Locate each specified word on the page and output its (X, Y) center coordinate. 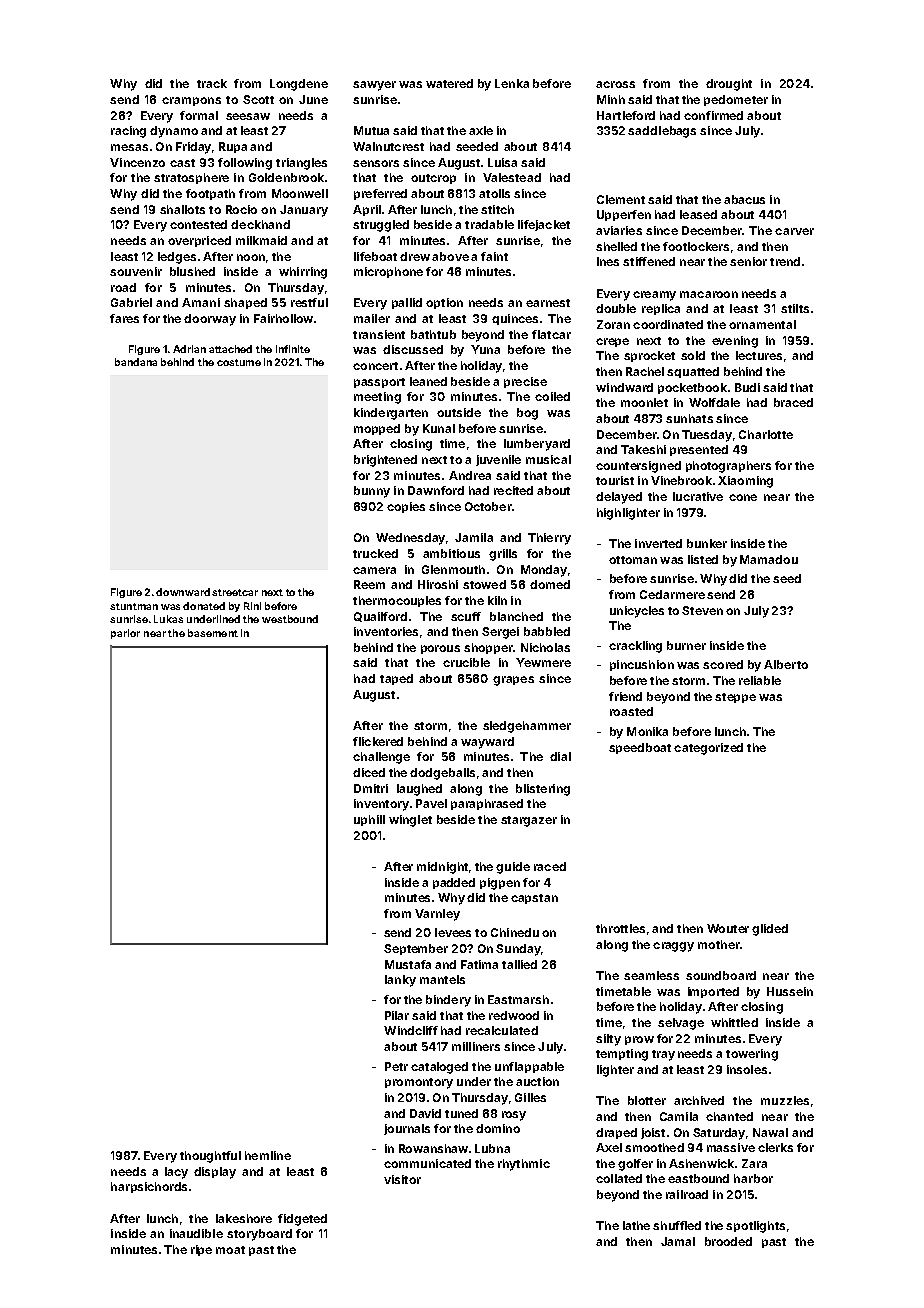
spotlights (755, 1227)
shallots (182, 209)
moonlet (644, 402)
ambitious (451, 553)
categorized (708, 749)
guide (513, 868)
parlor (125, 634)
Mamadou (769, 559)
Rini (252, 606)
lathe (636, 1225)
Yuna (485, 349)
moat (230, 1250)
